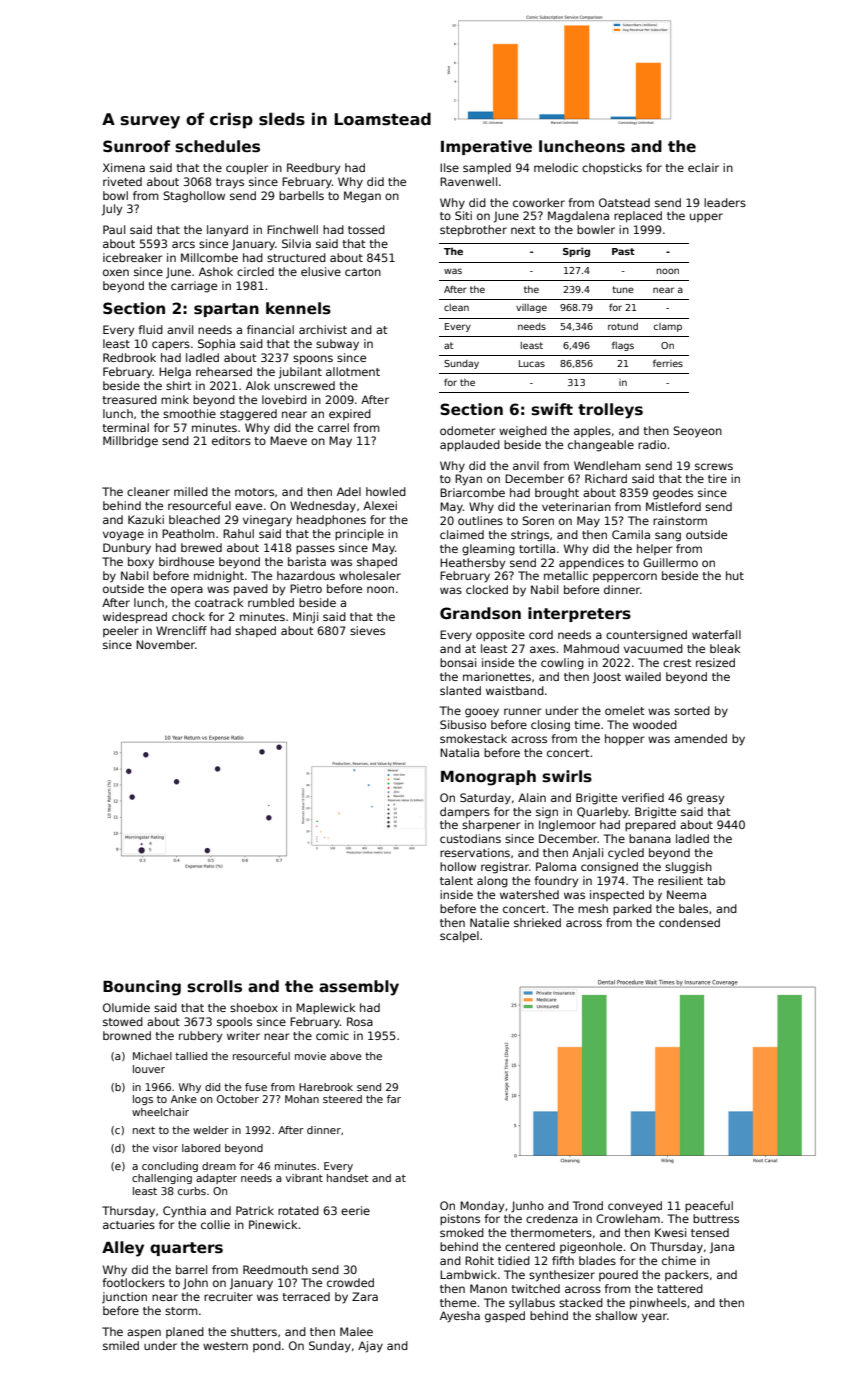 The image size is (849, 1400). What do you see at coordinates (462, 534) in the page?
I see `claimed` at bounding box center [462, 534].
